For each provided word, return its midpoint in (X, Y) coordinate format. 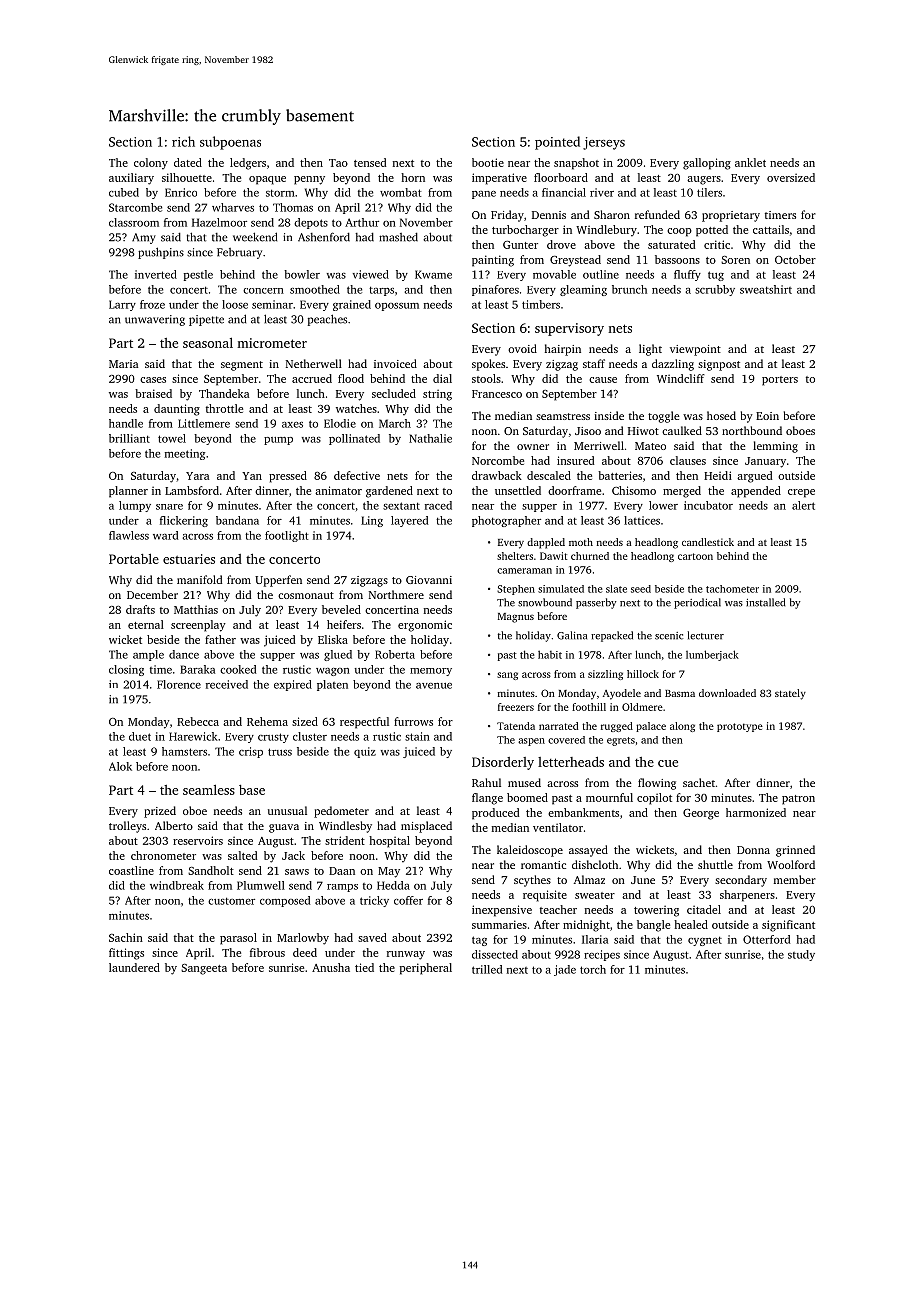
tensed (370, 162)
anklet (750, 162)
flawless (129, 535)
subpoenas (230, 143)
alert (803, 505)
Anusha (331, 967)
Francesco (497, 394)
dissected (495, 954)
